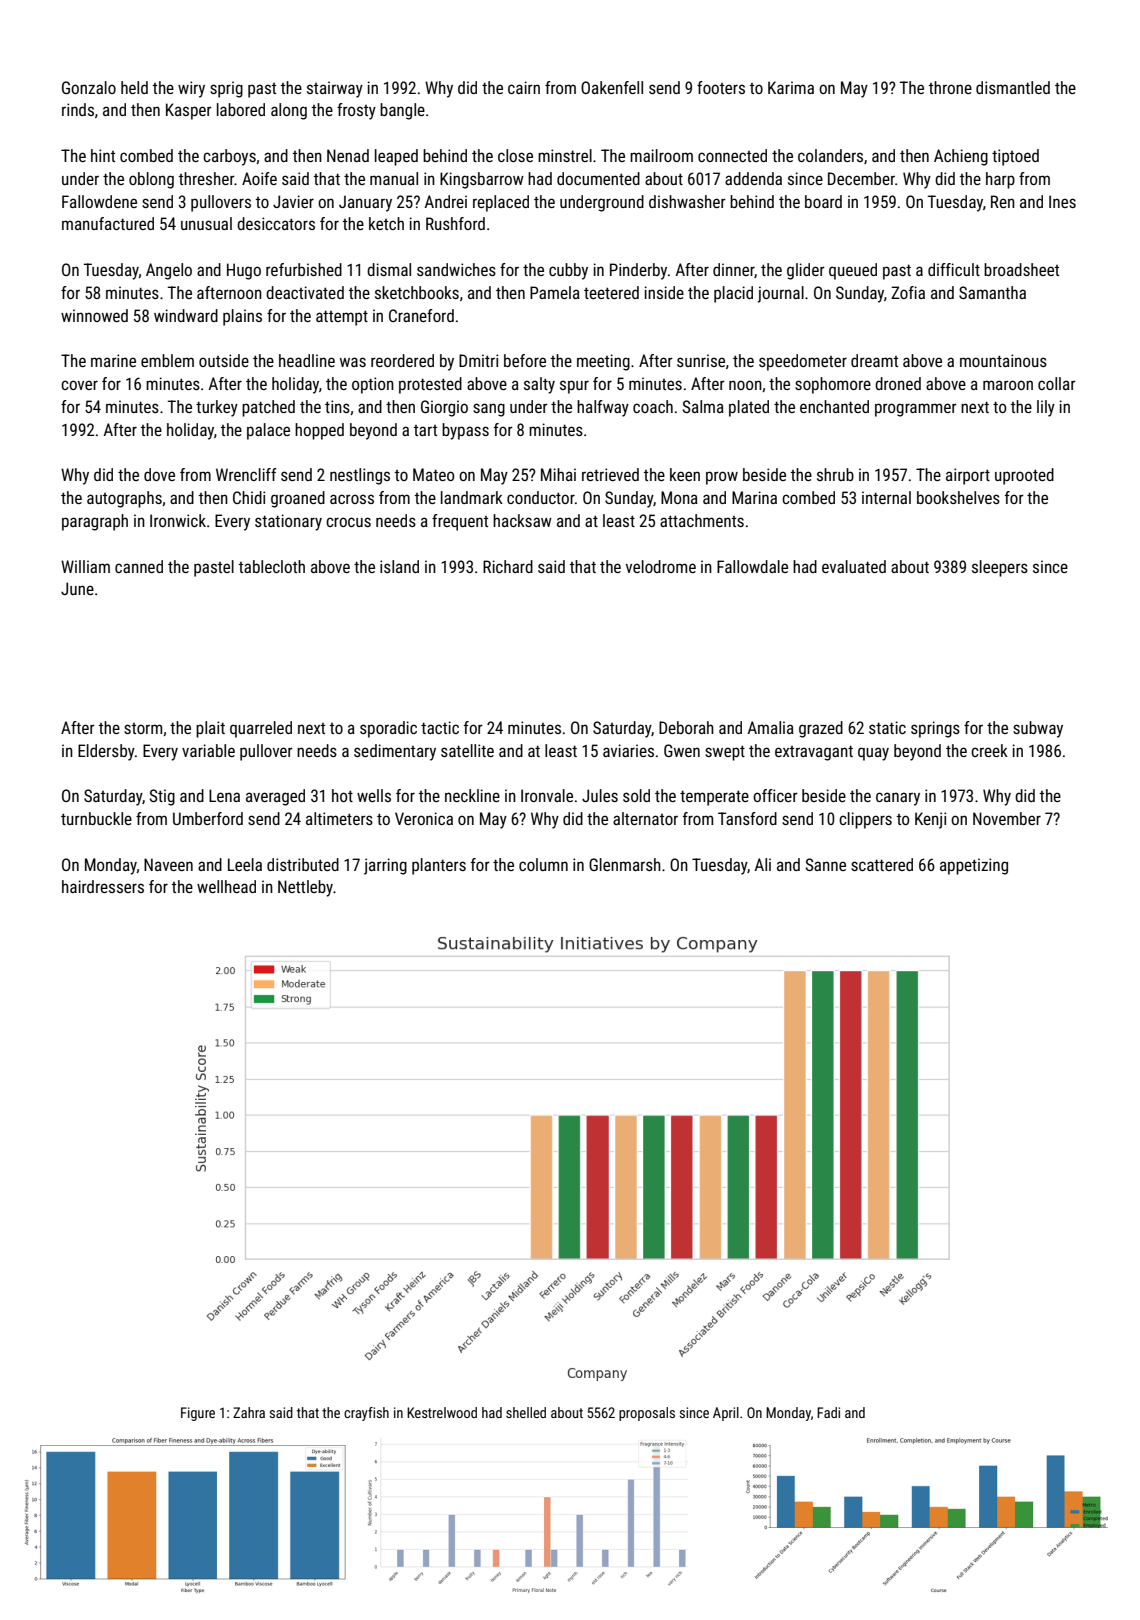  What do you see at coordinates (89, 87) in the image?
I see `Gonzalo` at bounding box center [89, 87].
